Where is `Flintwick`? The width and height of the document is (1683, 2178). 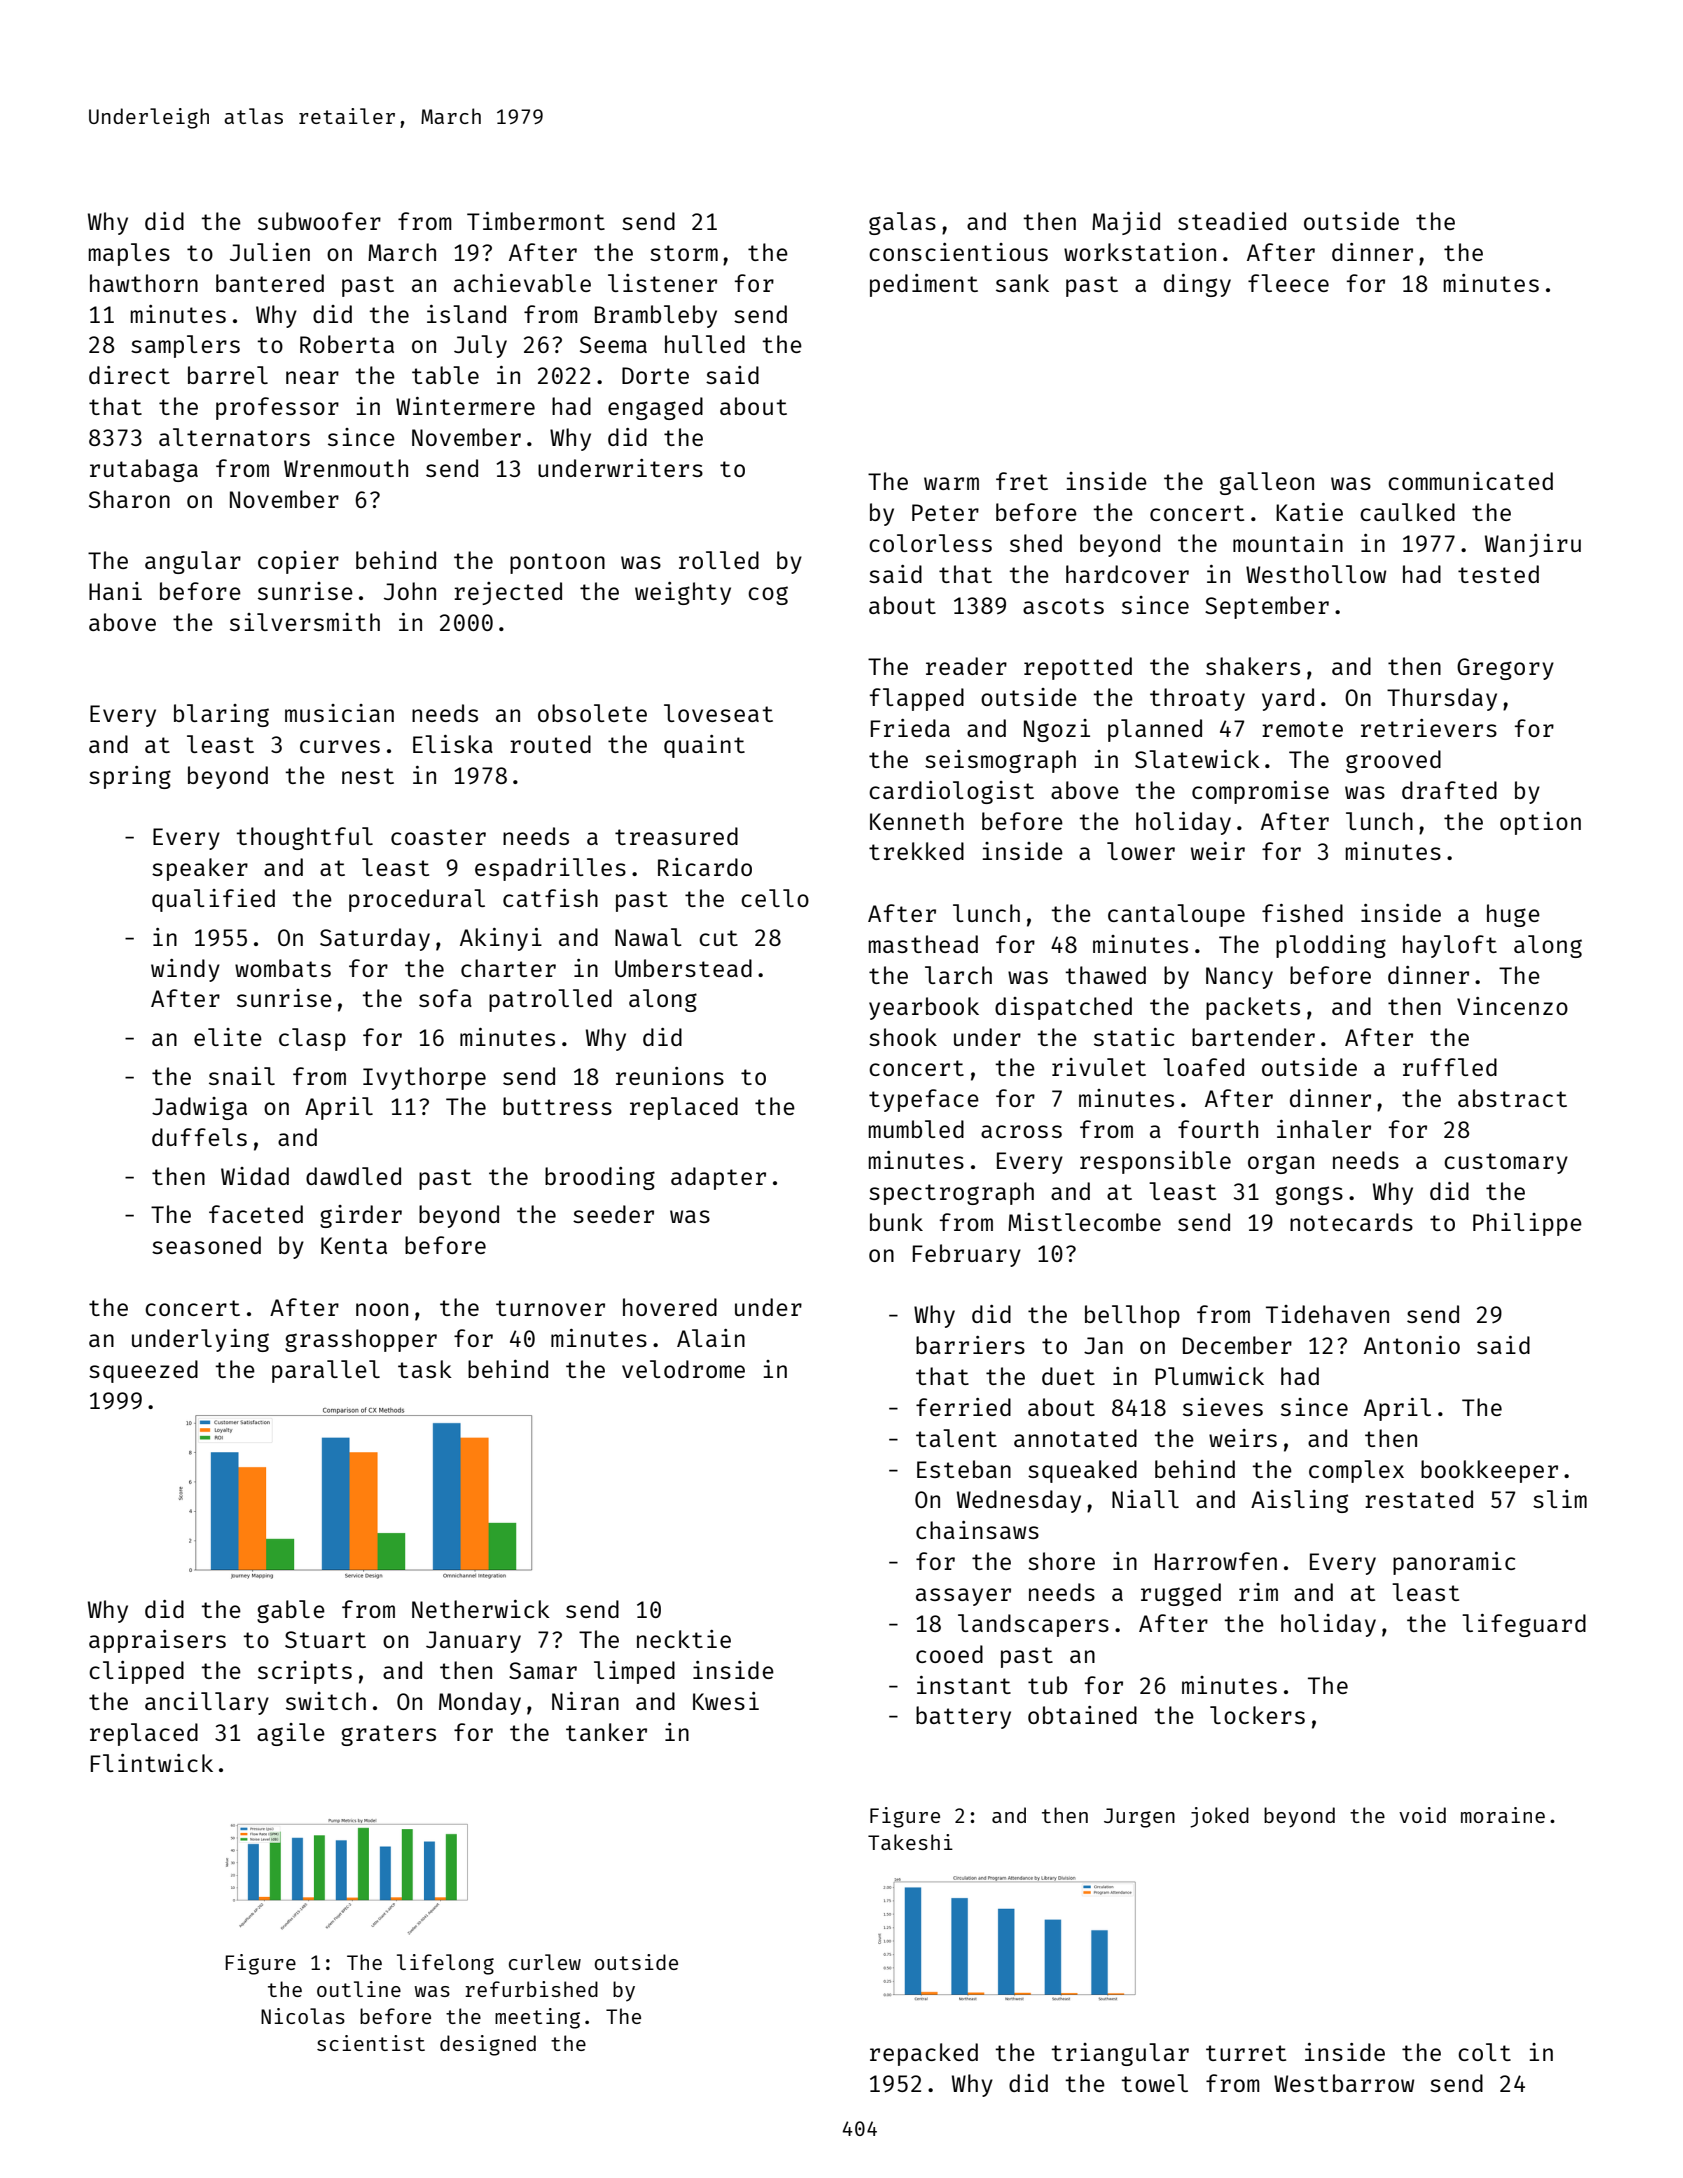 Flintwick is located at coordinates (152, 1763).
